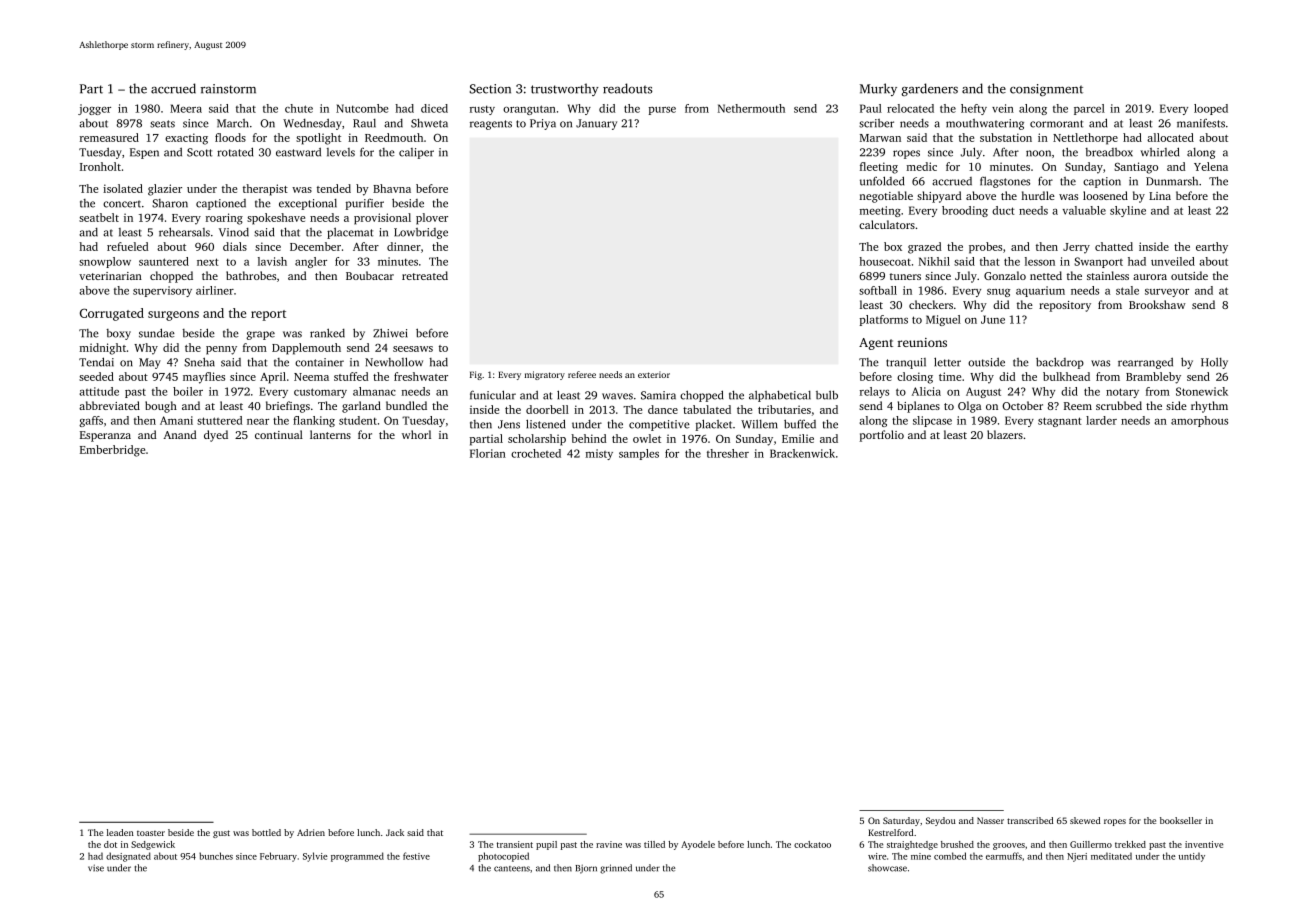  I want to click on February, so click(278, 857).
